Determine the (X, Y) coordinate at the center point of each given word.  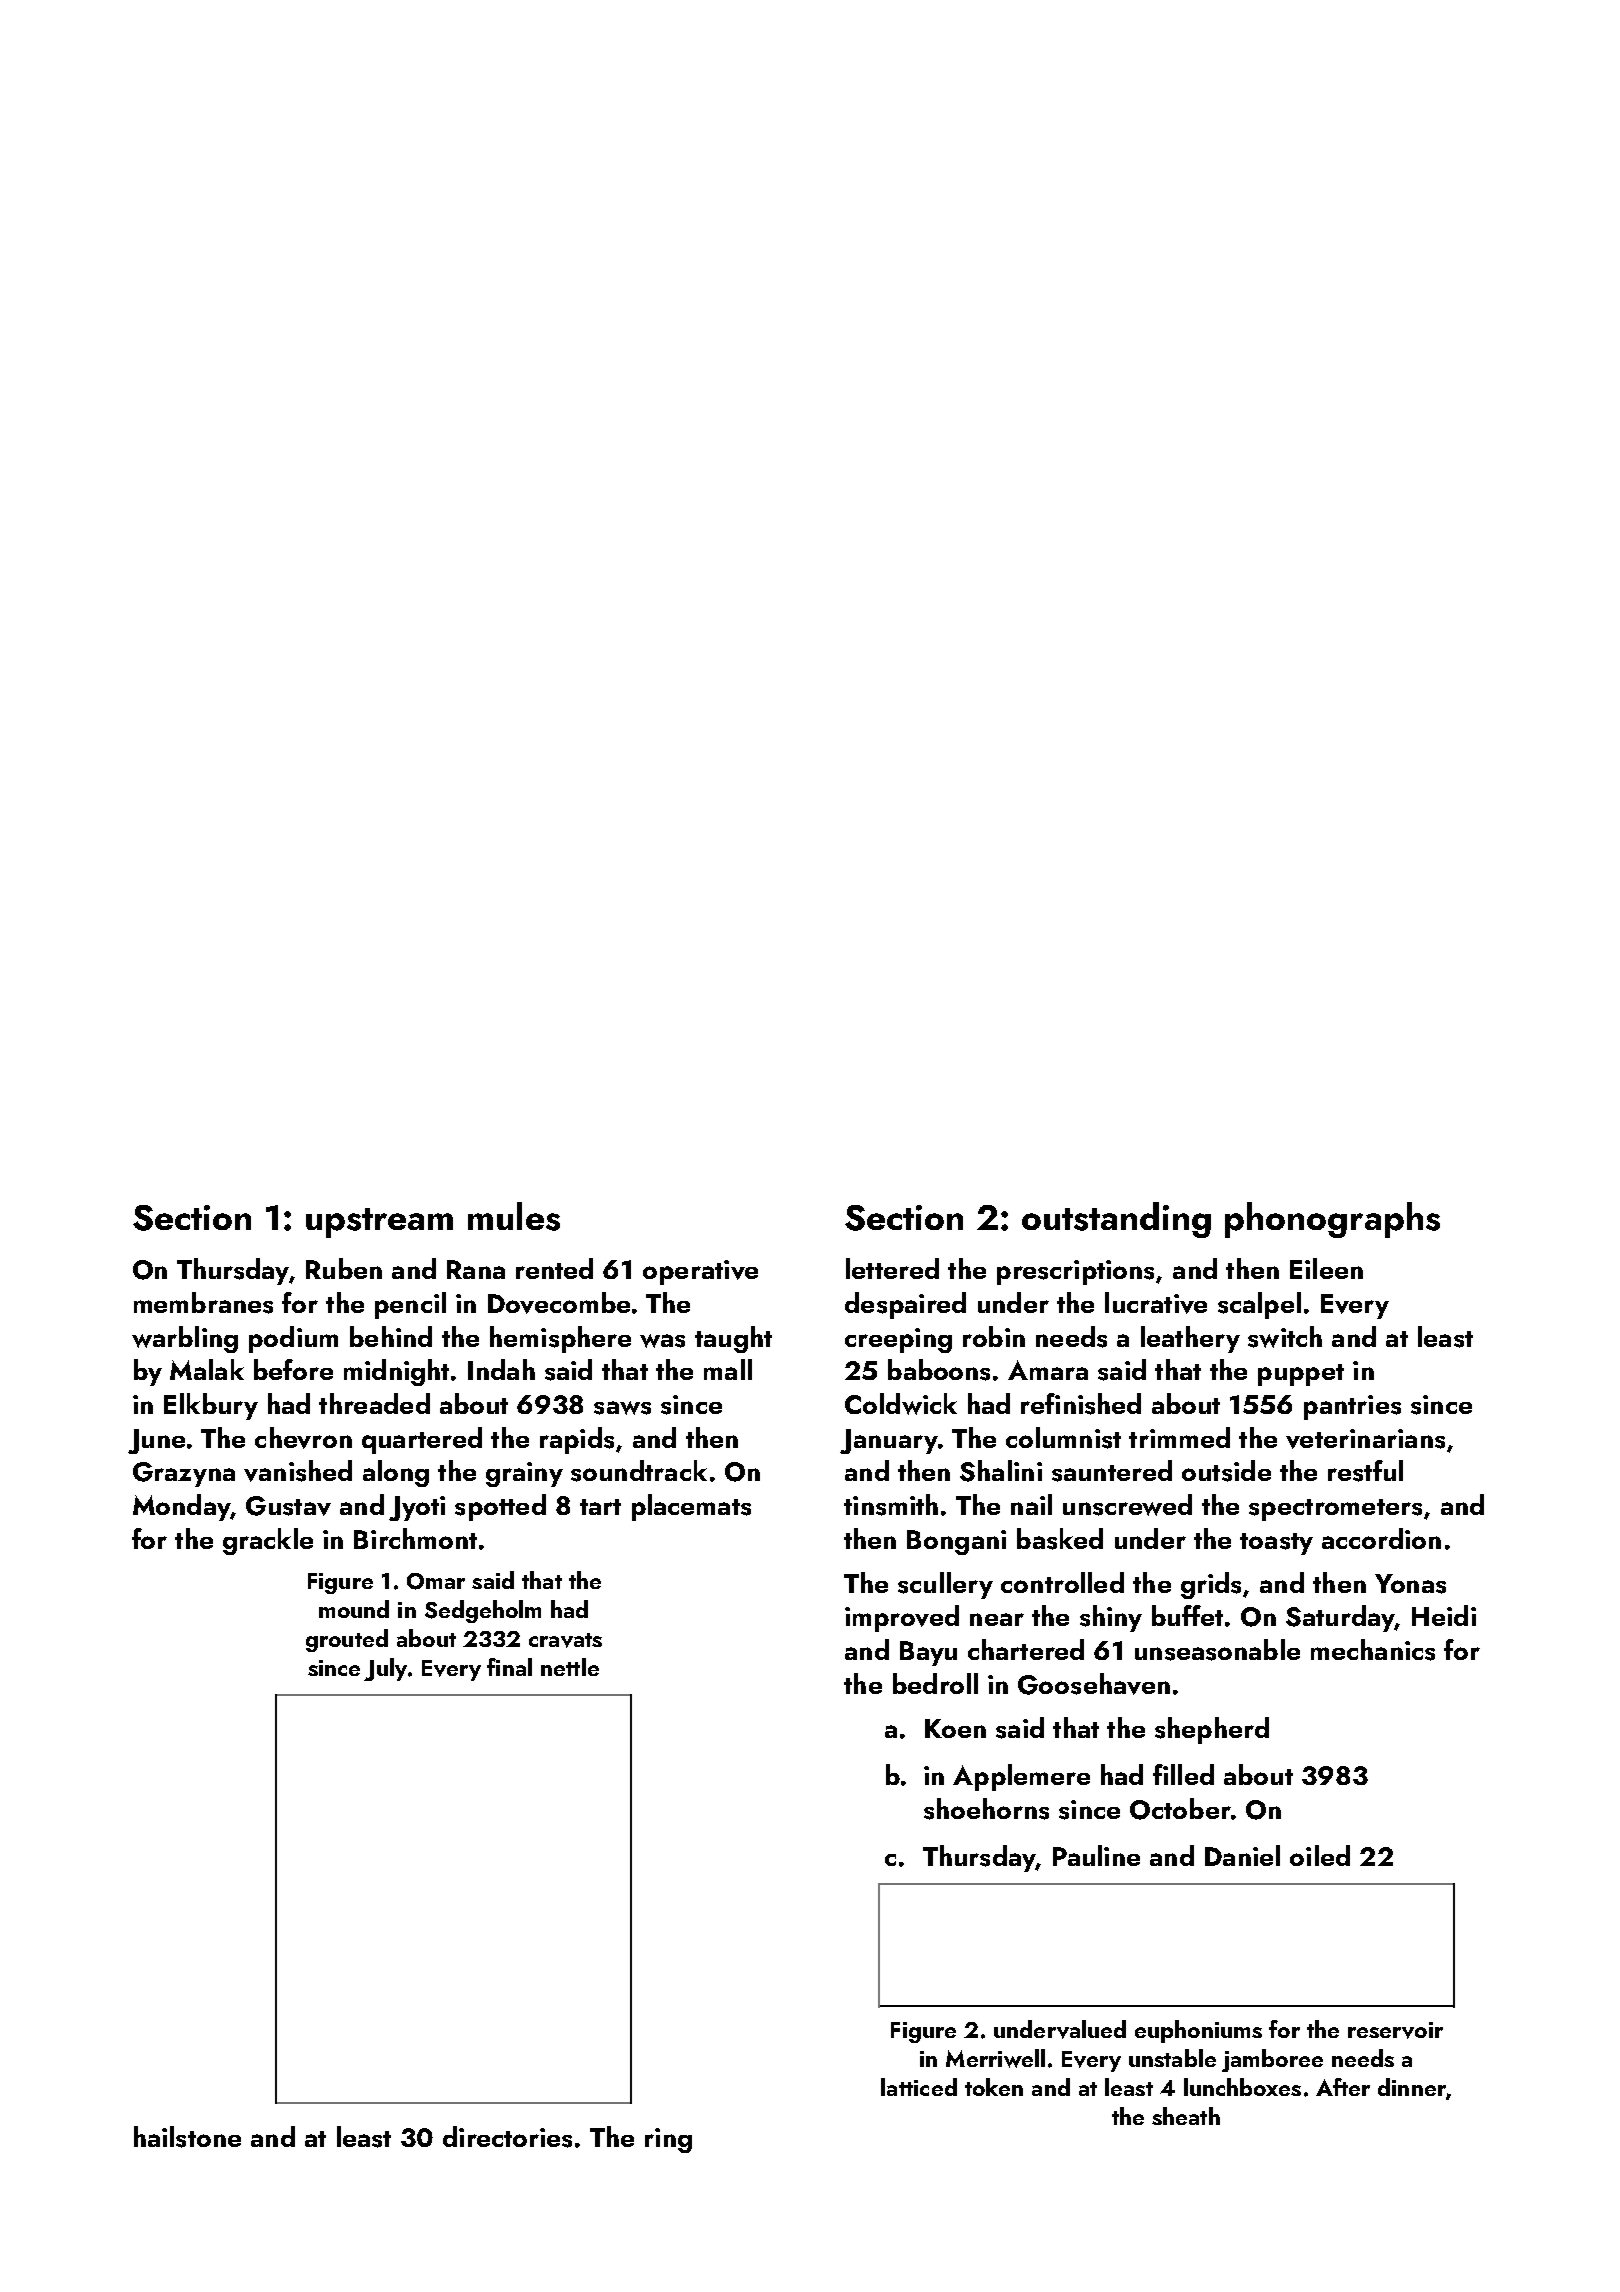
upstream (379, 1223)
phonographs (1332, 1220)
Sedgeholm (483, 1611)
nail (1031, 1504)
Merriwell (995, 2058)
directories (507, 2137)
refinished (1081, 1404)
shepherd (1212, 1730)
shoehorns (986, 1809)
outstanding (1116, 1220)
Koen (955, 1728)
